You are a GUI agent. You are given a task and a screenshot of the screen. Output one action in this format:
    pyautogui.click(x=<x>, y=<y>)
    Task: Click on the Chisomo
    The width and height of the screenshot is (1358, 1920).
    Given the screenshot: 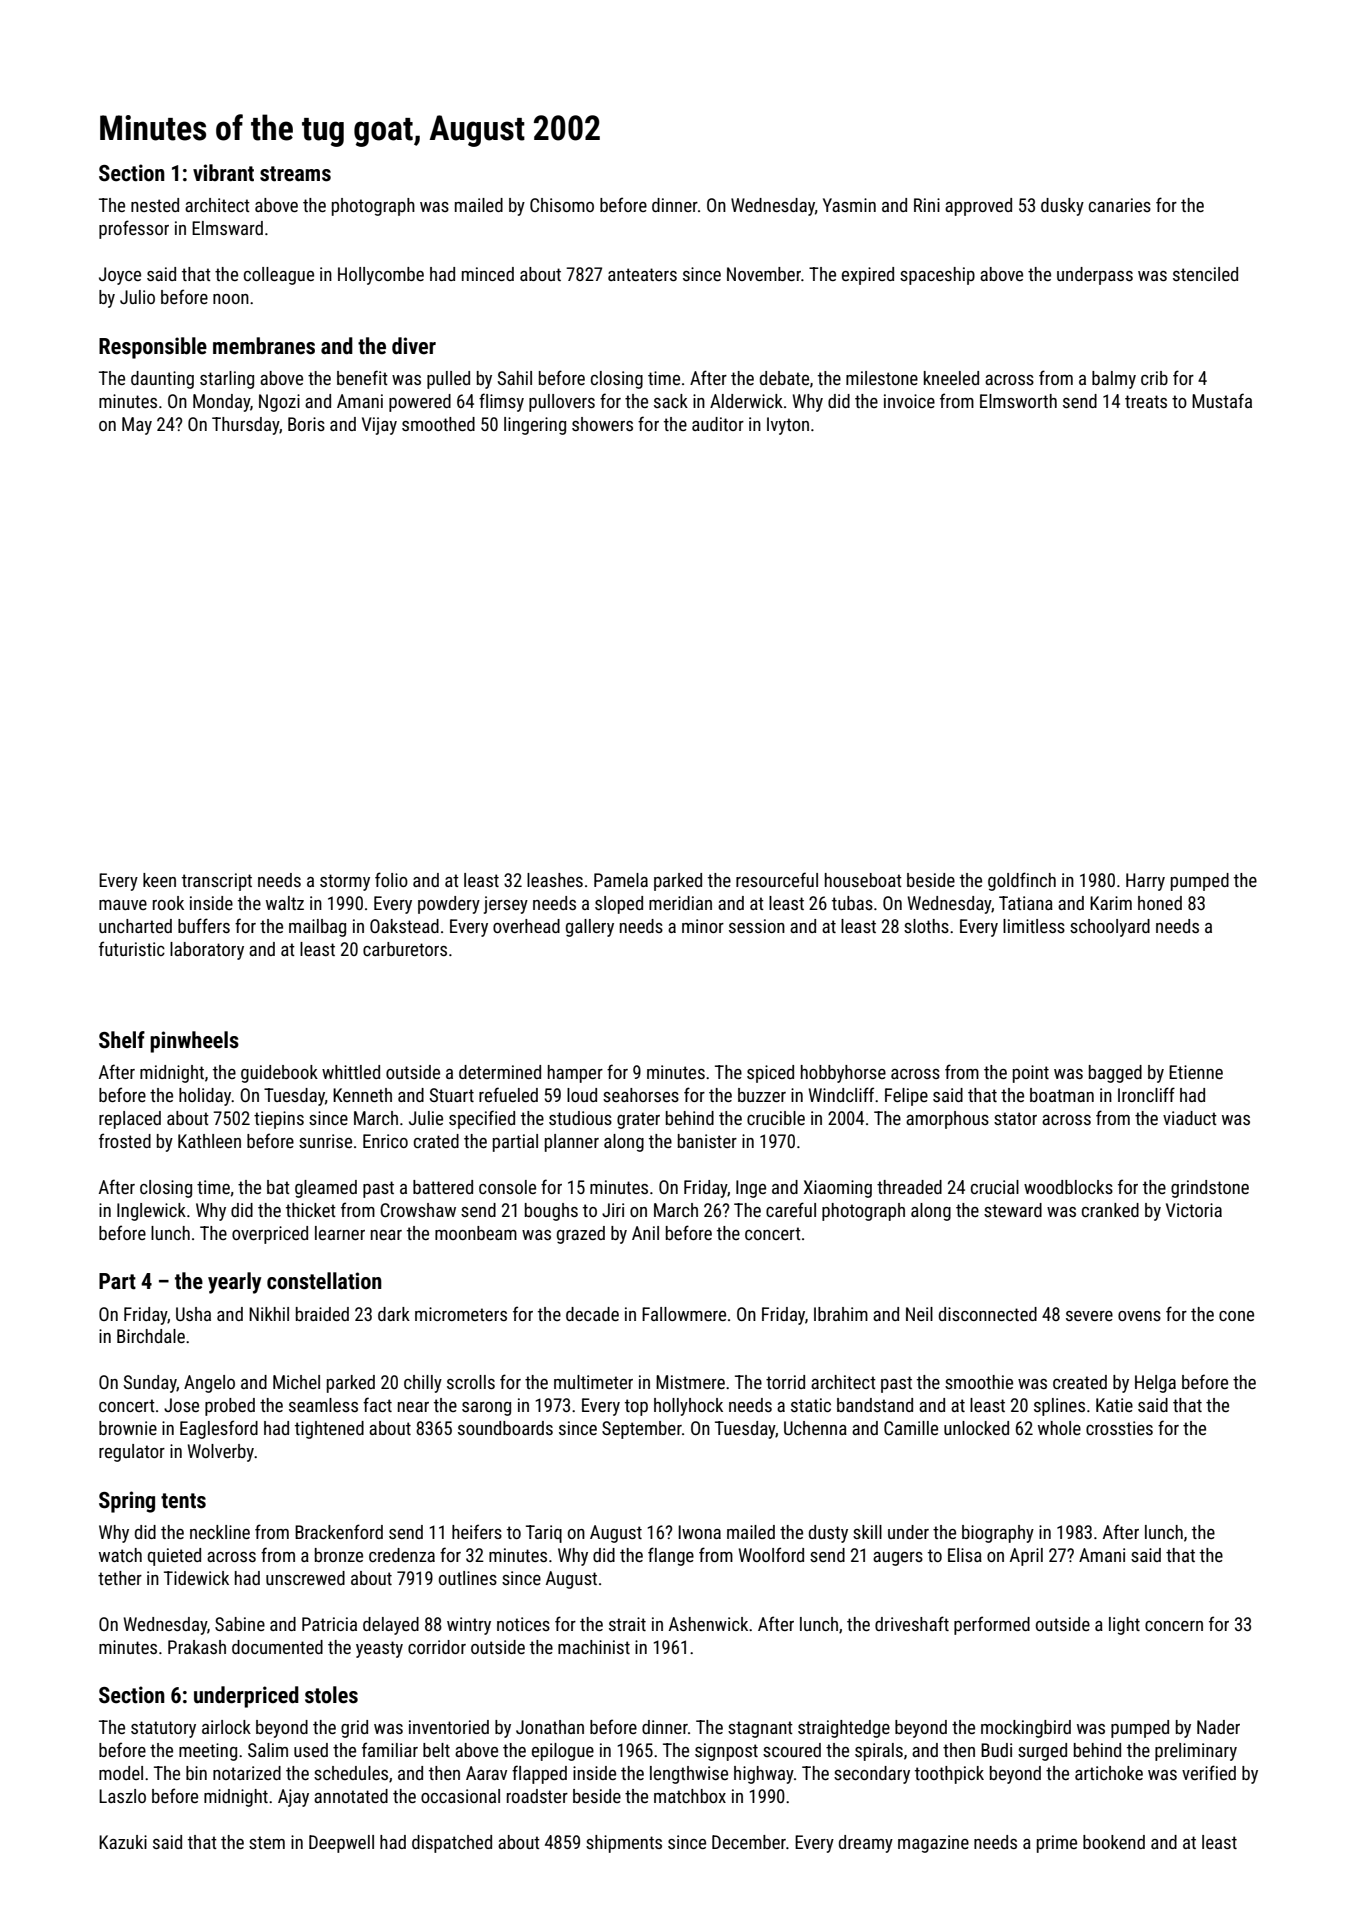 What is the action you would take?
    pyautogui.click(x=562, y=205)
